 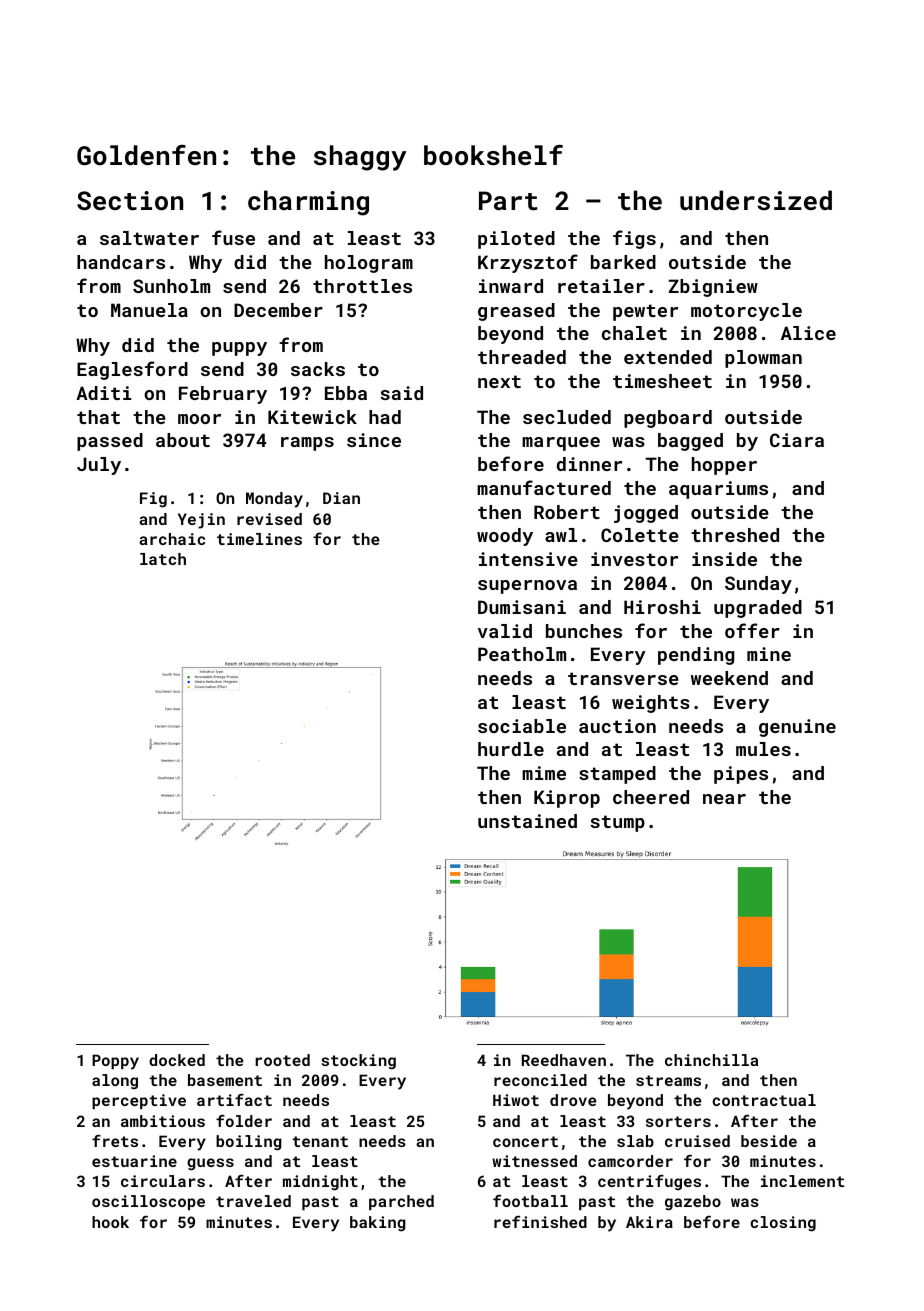 What do you see at coordinates (148, 1202) in the screenshot?
I see `oscilloscope` at bounding box center [148, 1202].
